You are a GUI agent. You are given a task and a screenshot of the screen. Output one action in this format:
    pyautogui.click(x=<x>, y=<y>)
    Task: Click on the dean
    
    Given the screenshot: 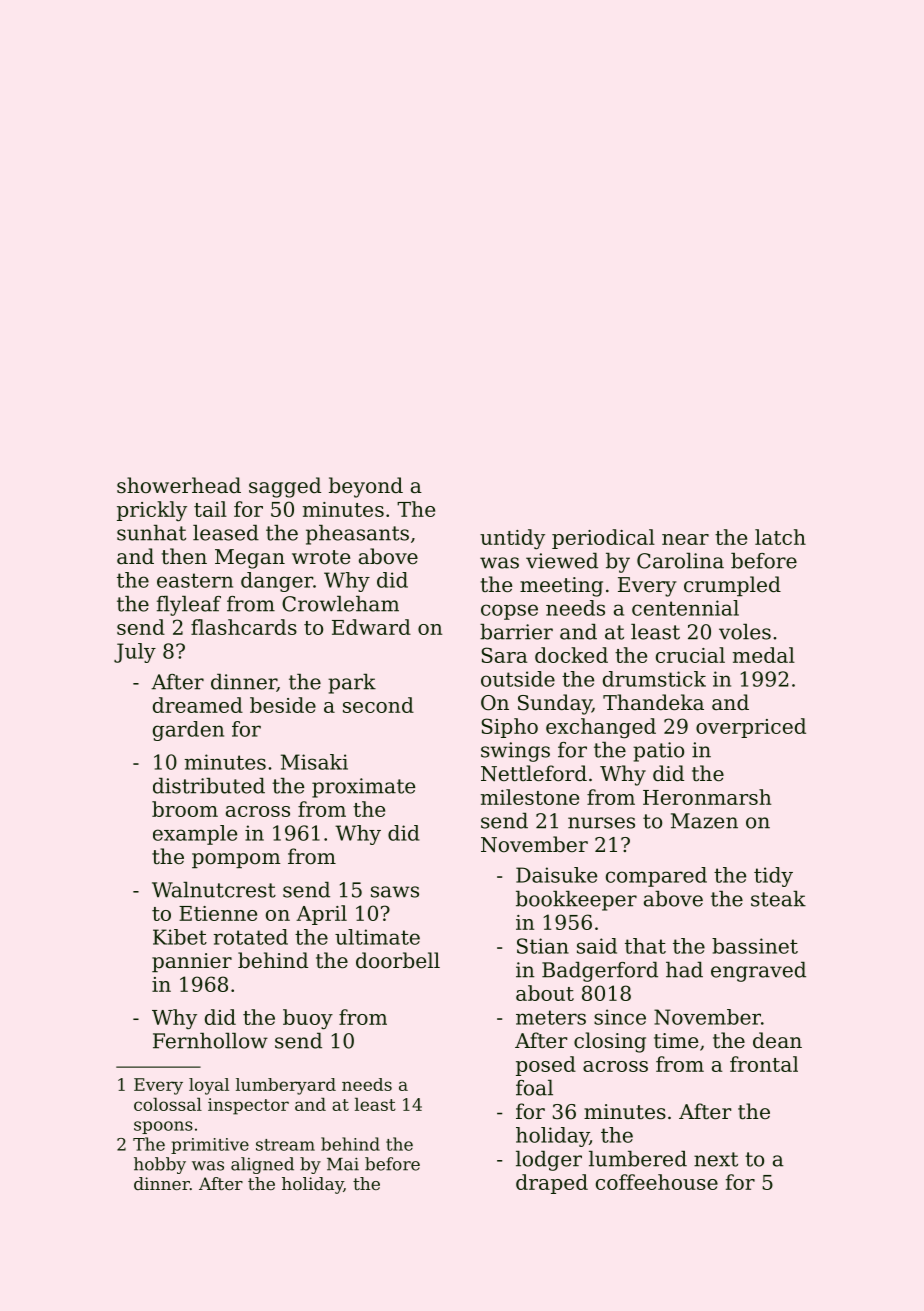 What is the action you would take?
    pyautogui.click(x=777, y=1040)
